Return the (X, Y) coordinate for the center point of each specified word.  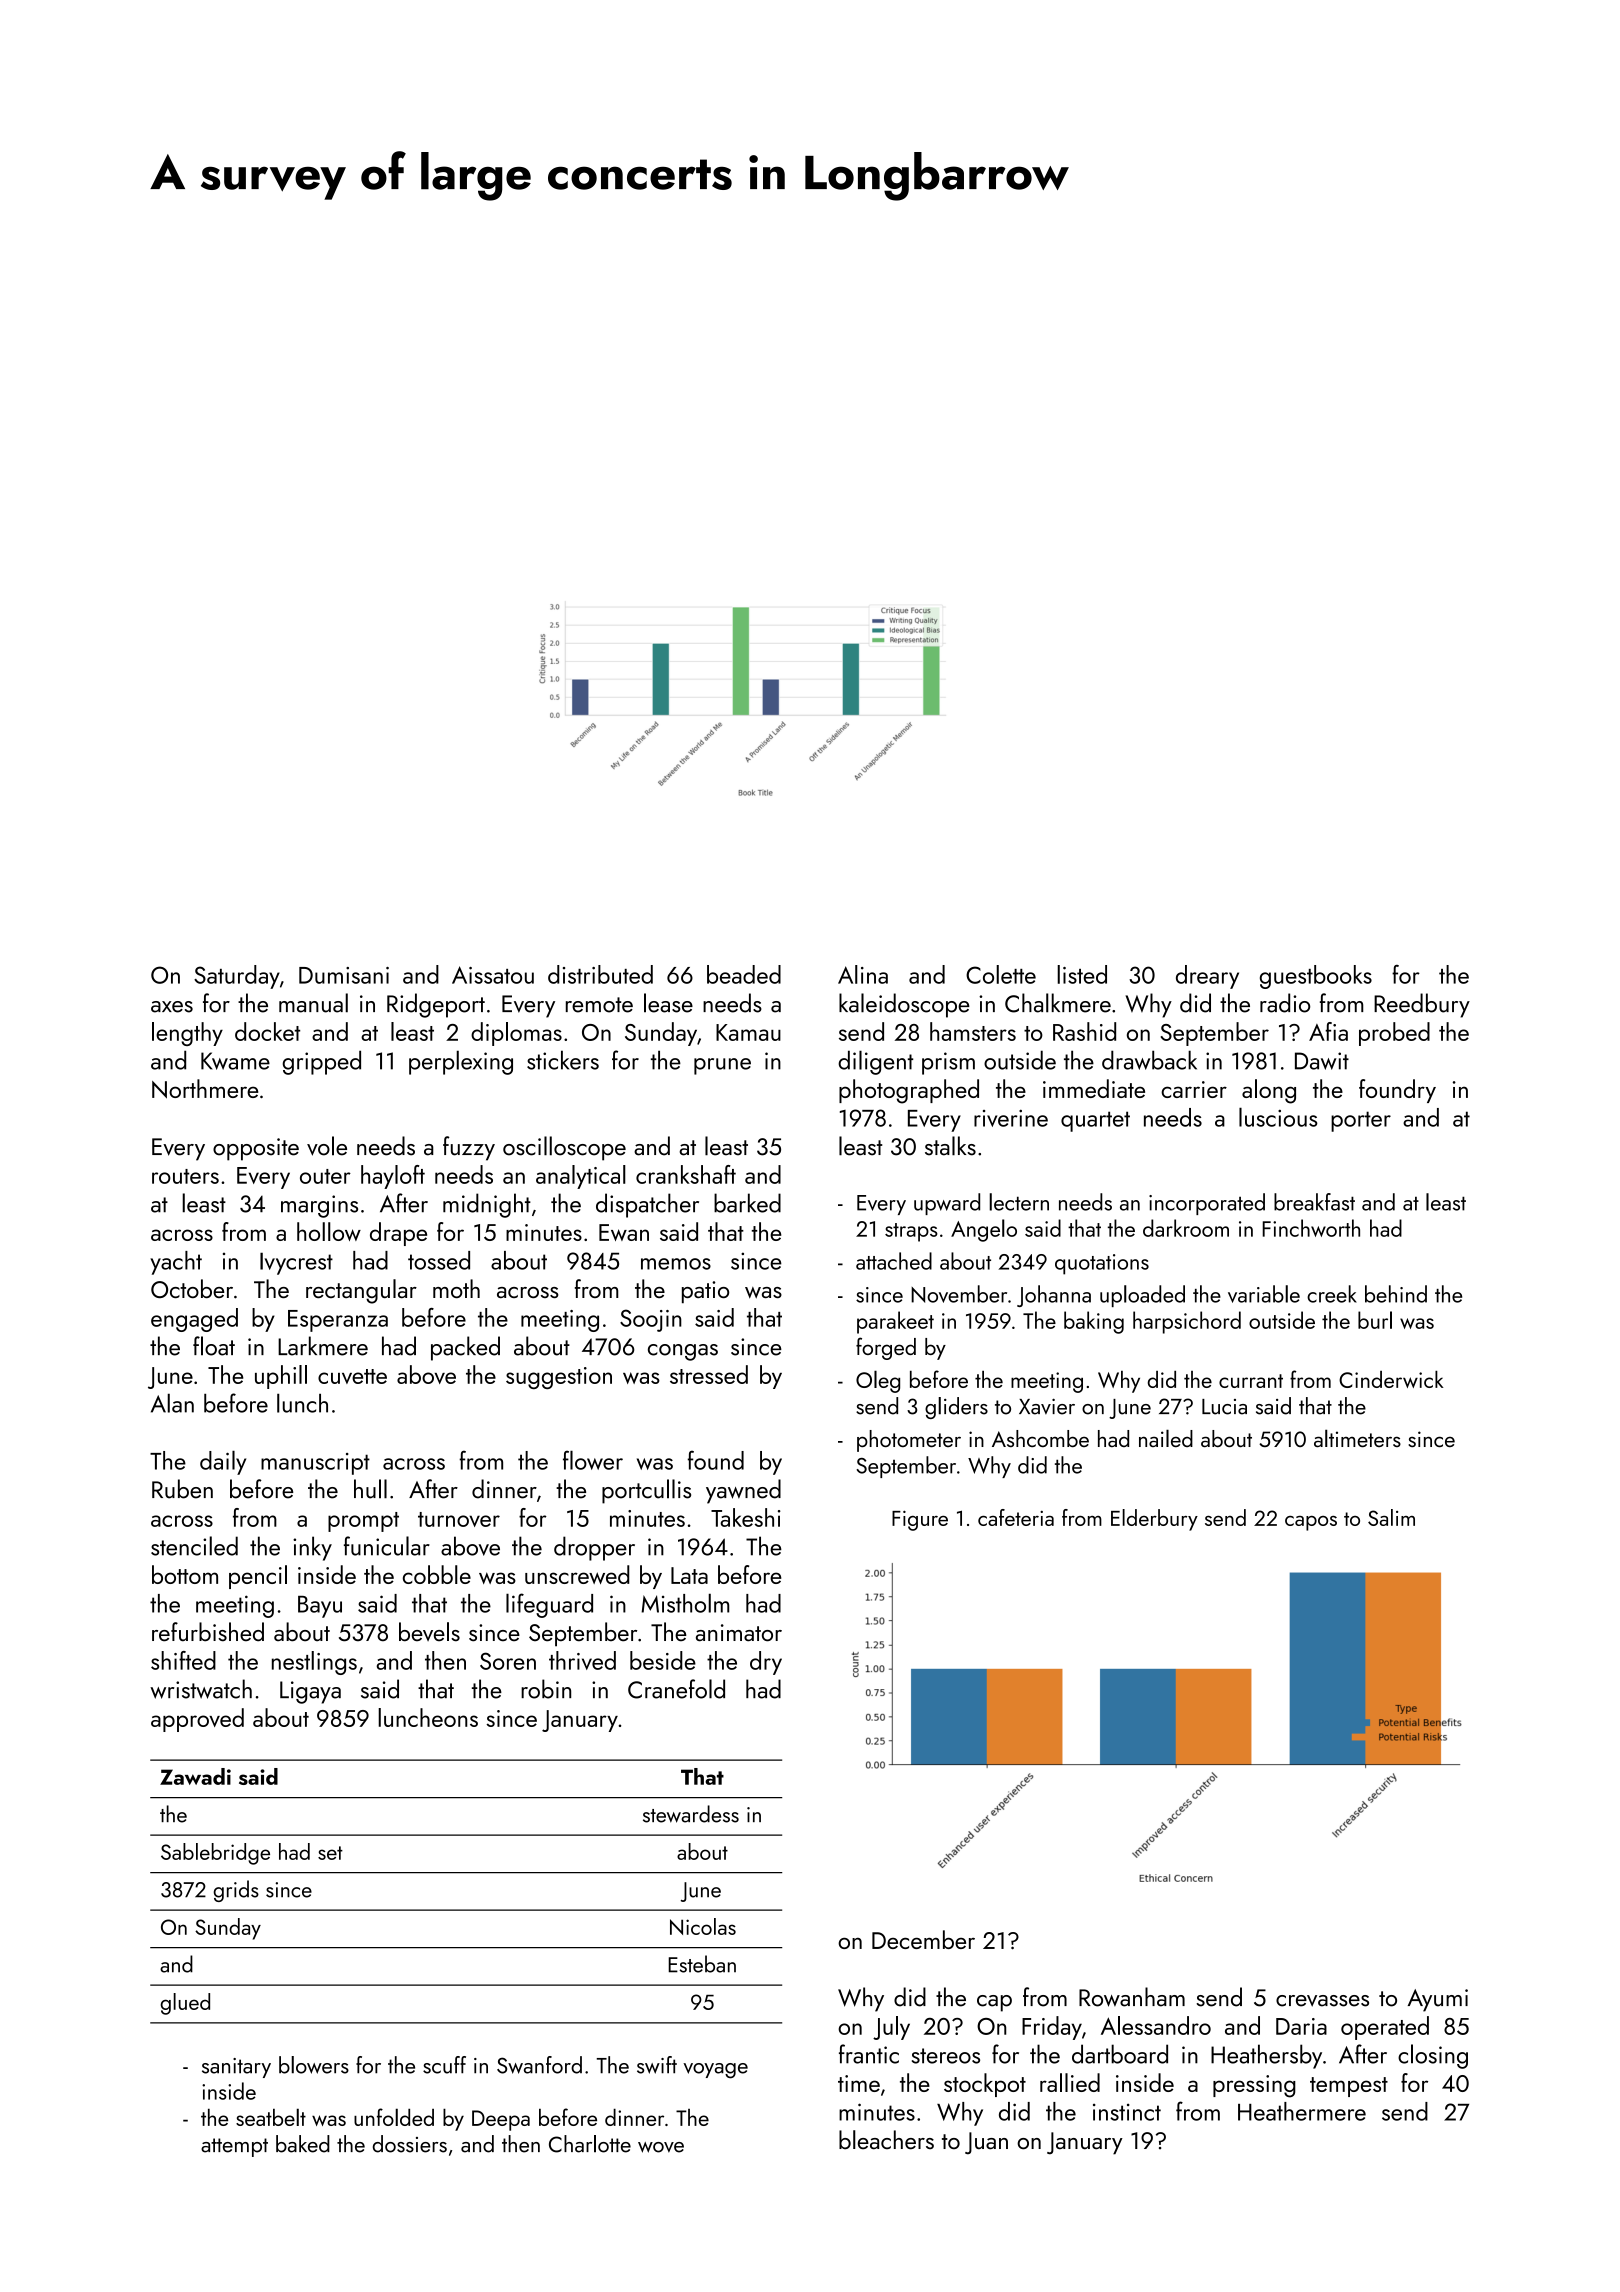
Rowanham (1132, 1997)
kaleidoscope (904, 1005)
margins (319, 1206)
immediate (1094, 1088)
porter (1361, 1121)
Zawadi (195, 1776)
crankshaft (686, 1174)
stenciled (194, 1546)
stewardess (691, 1814)
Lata (689, 1575)
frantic (869, 2054)
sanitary (236, 2068)
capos (1311, 1523)
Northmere (205, 1089)
